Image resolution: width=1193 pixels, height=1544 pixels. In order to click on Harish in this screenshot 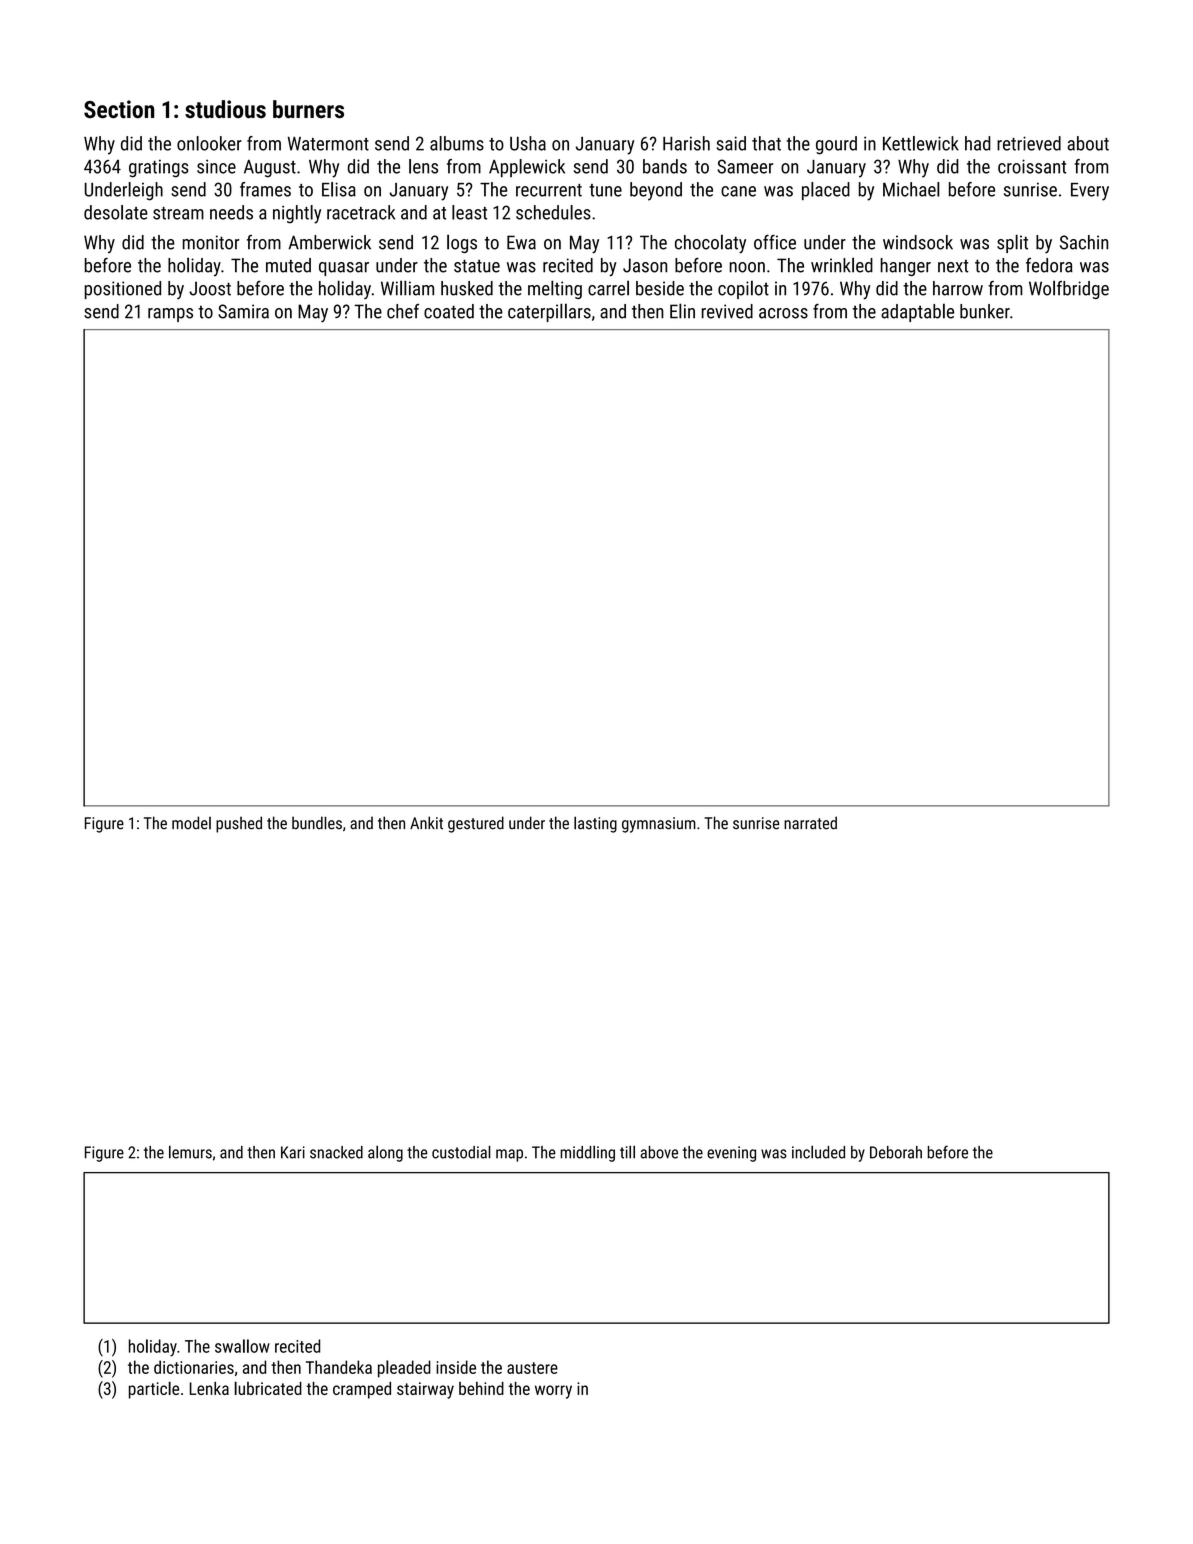, I will do `click(686, 143)`.
